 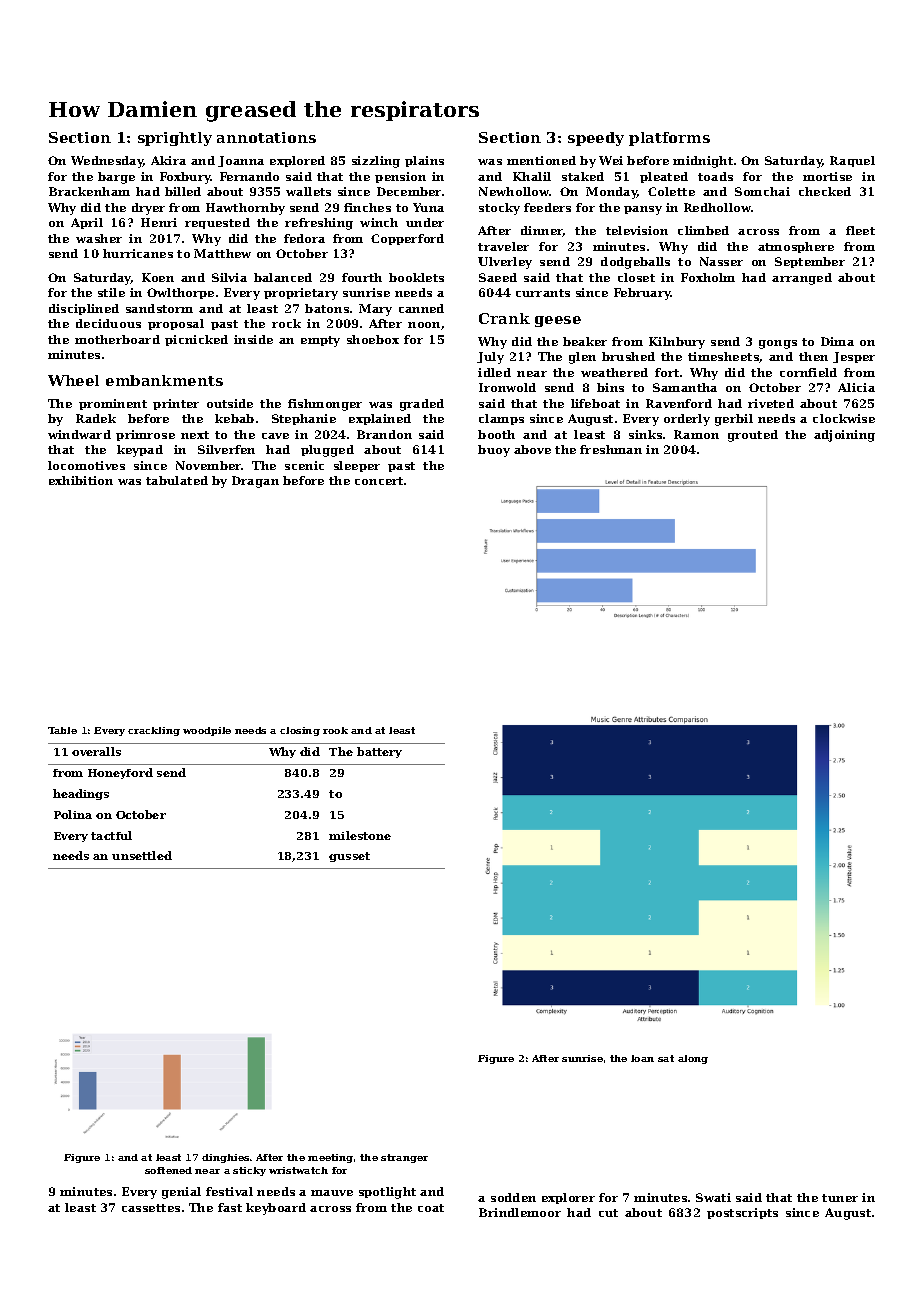 What do you see at coordinates (742, 1213) in the document?
I see `postscripts` at bounding box center [742, 1213].
